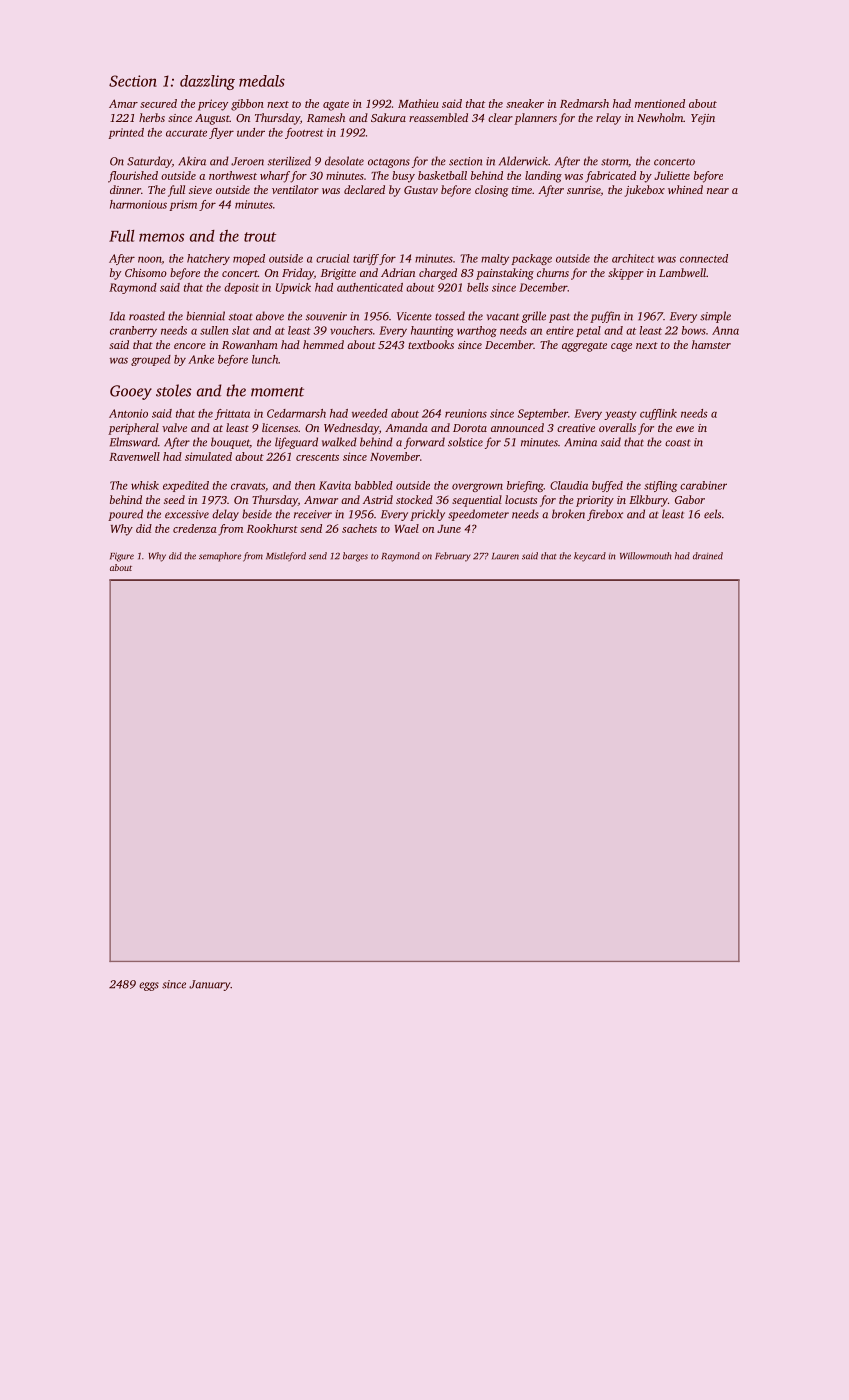 The height and width of the screenshot is (1400, 849). Describe the element at coordinates (708, 556) in the screenshot. I see `drained` at that location.
